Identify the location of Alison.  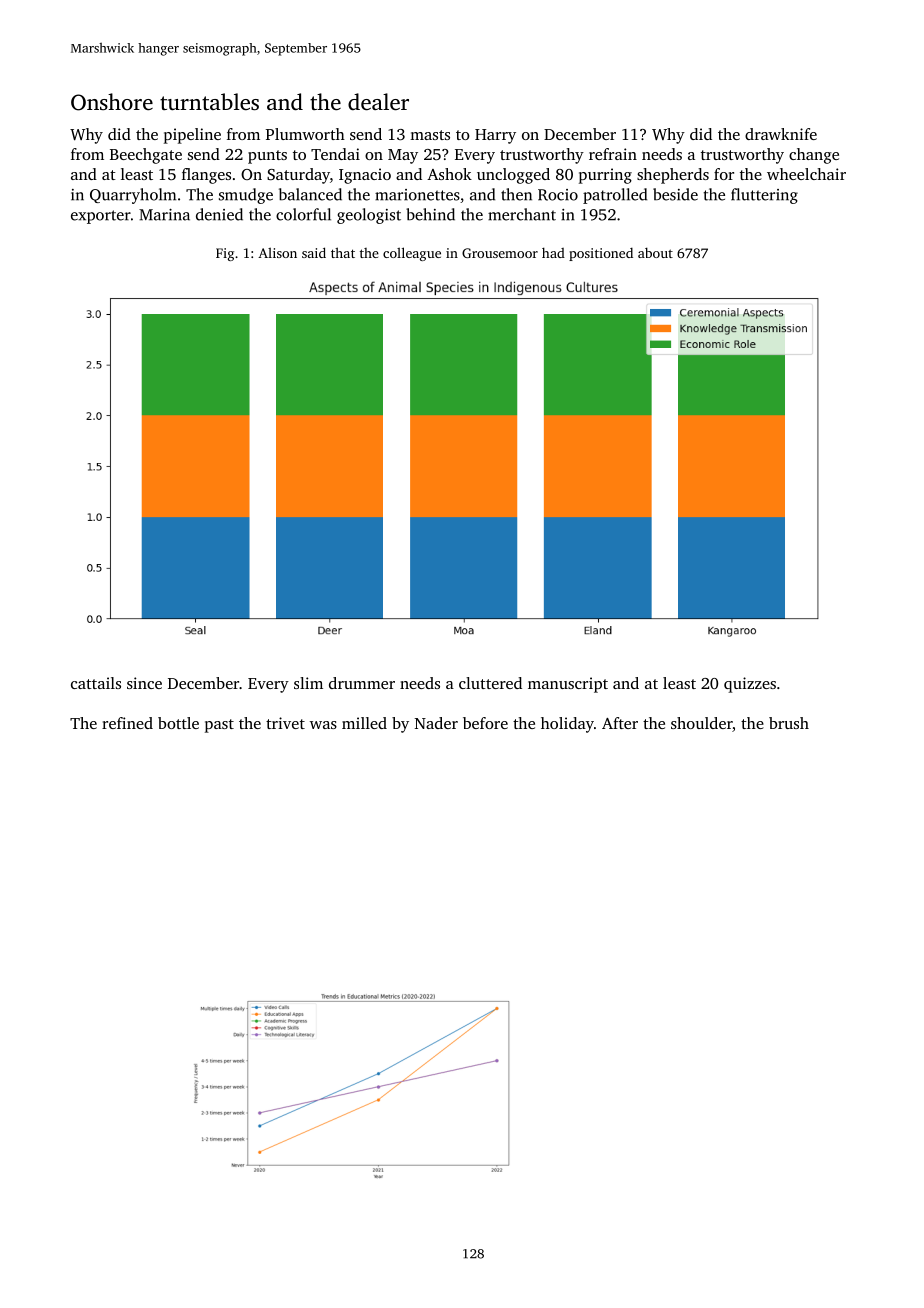
(277, 253).
